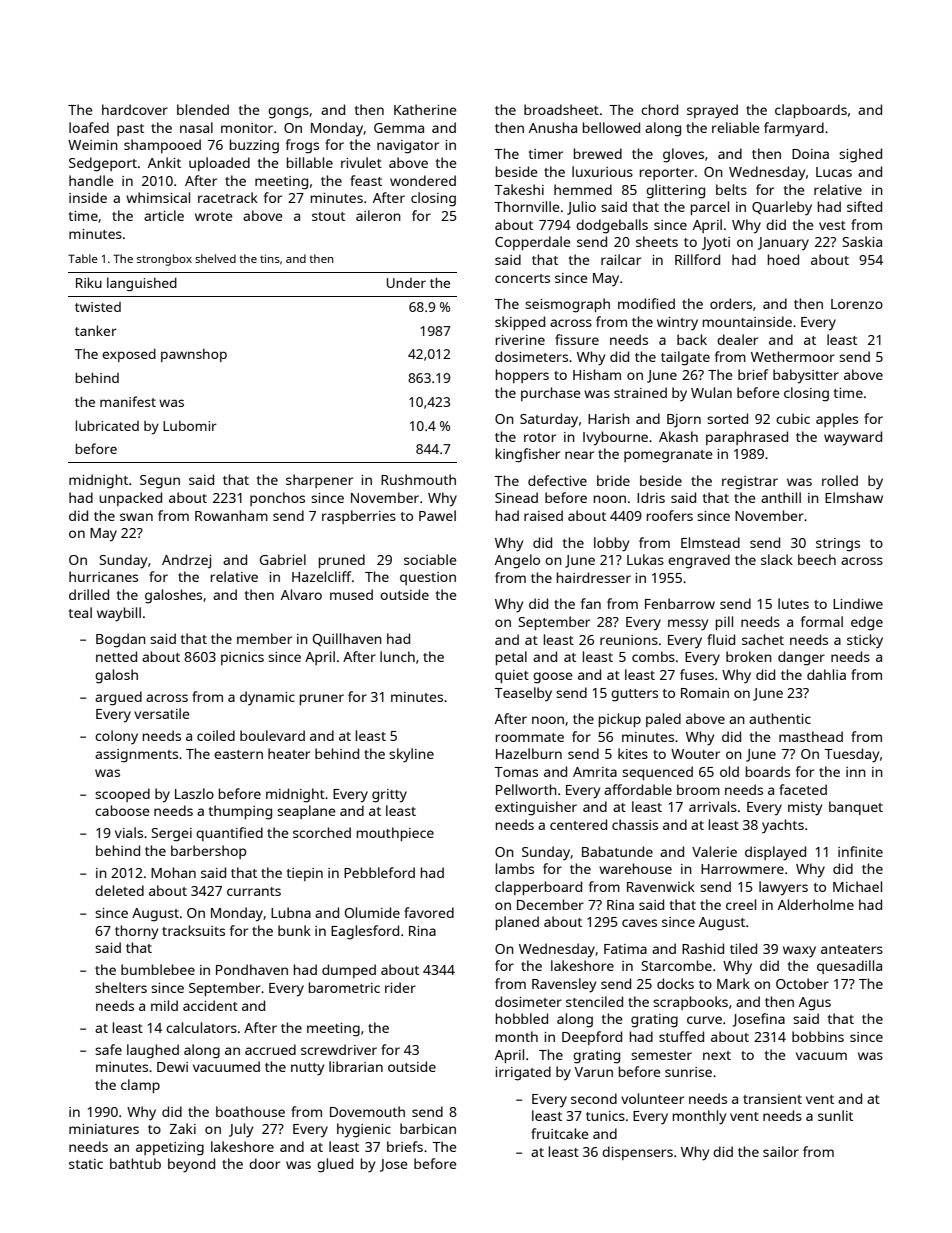  What do you see at coordinates (561, 109) in the screenshot?
I see `broadsheet` at bounding box center [561, 109].
